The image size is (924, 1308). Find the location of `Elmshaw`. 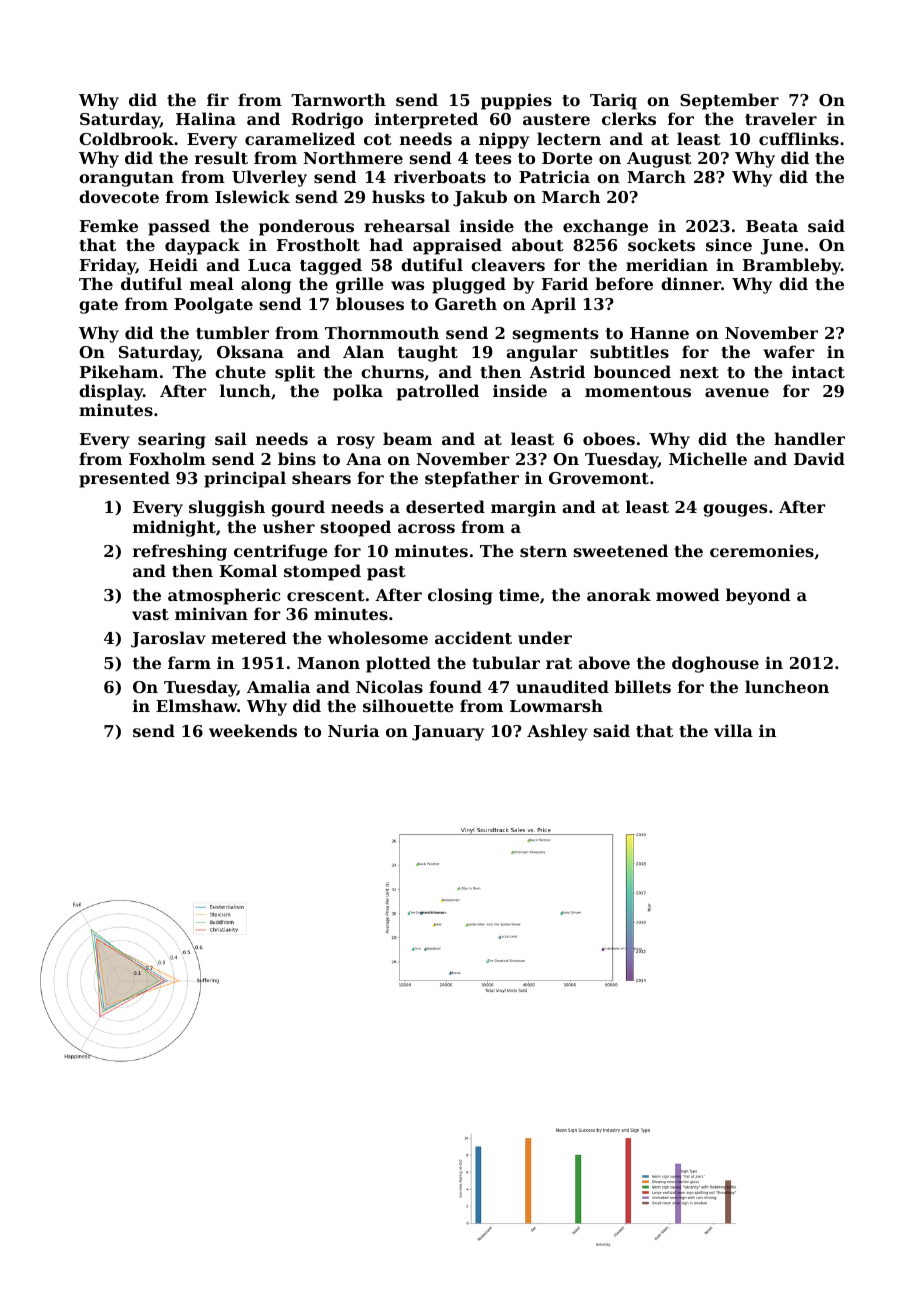

Elmshaw is located at coordinates (196, 705).
